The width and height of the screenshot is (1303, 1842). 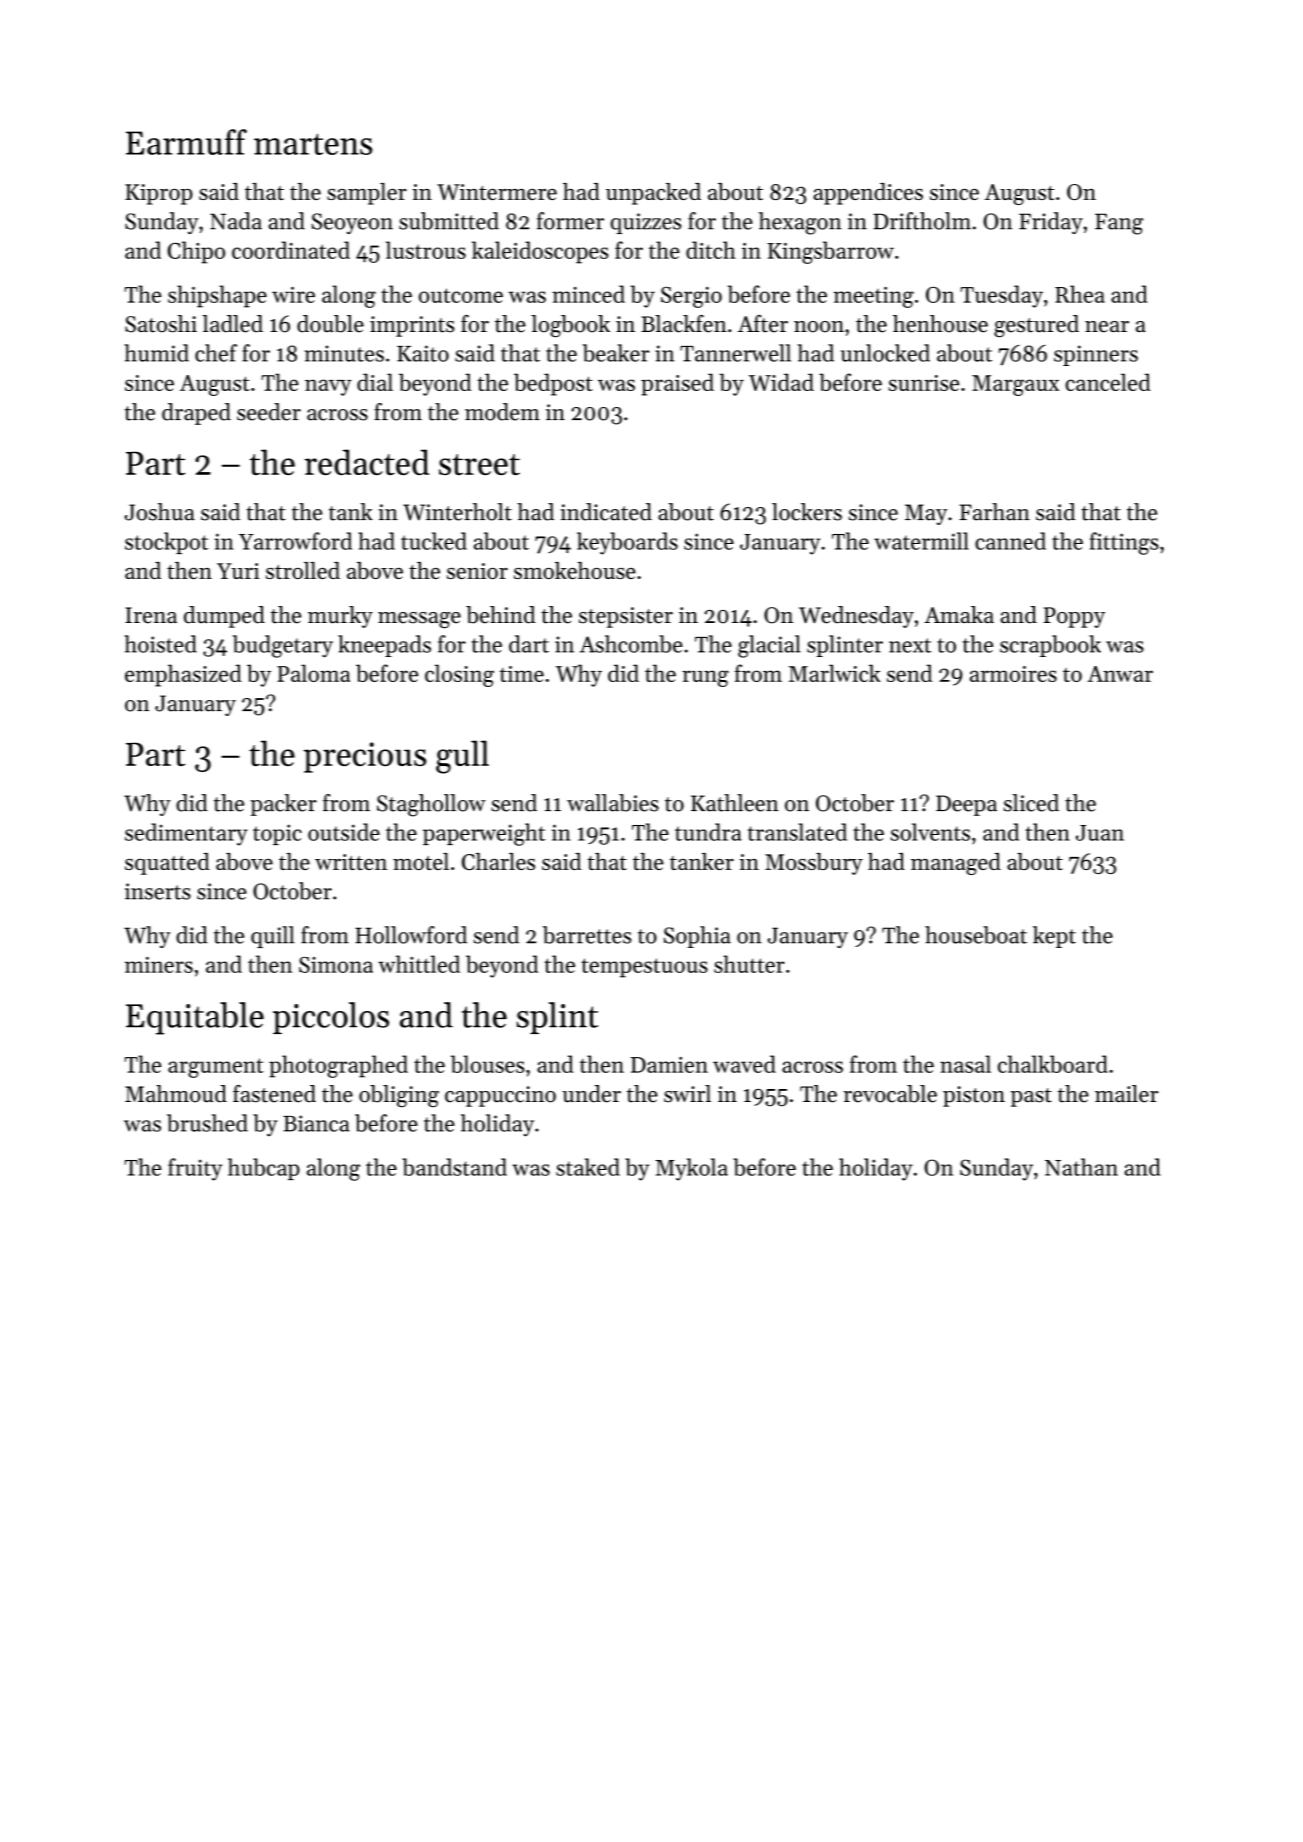 What do you see at coordinates (176, 1094) in the screenshot?
I see `Mahmoud` at bounding box center [176, 1094].
